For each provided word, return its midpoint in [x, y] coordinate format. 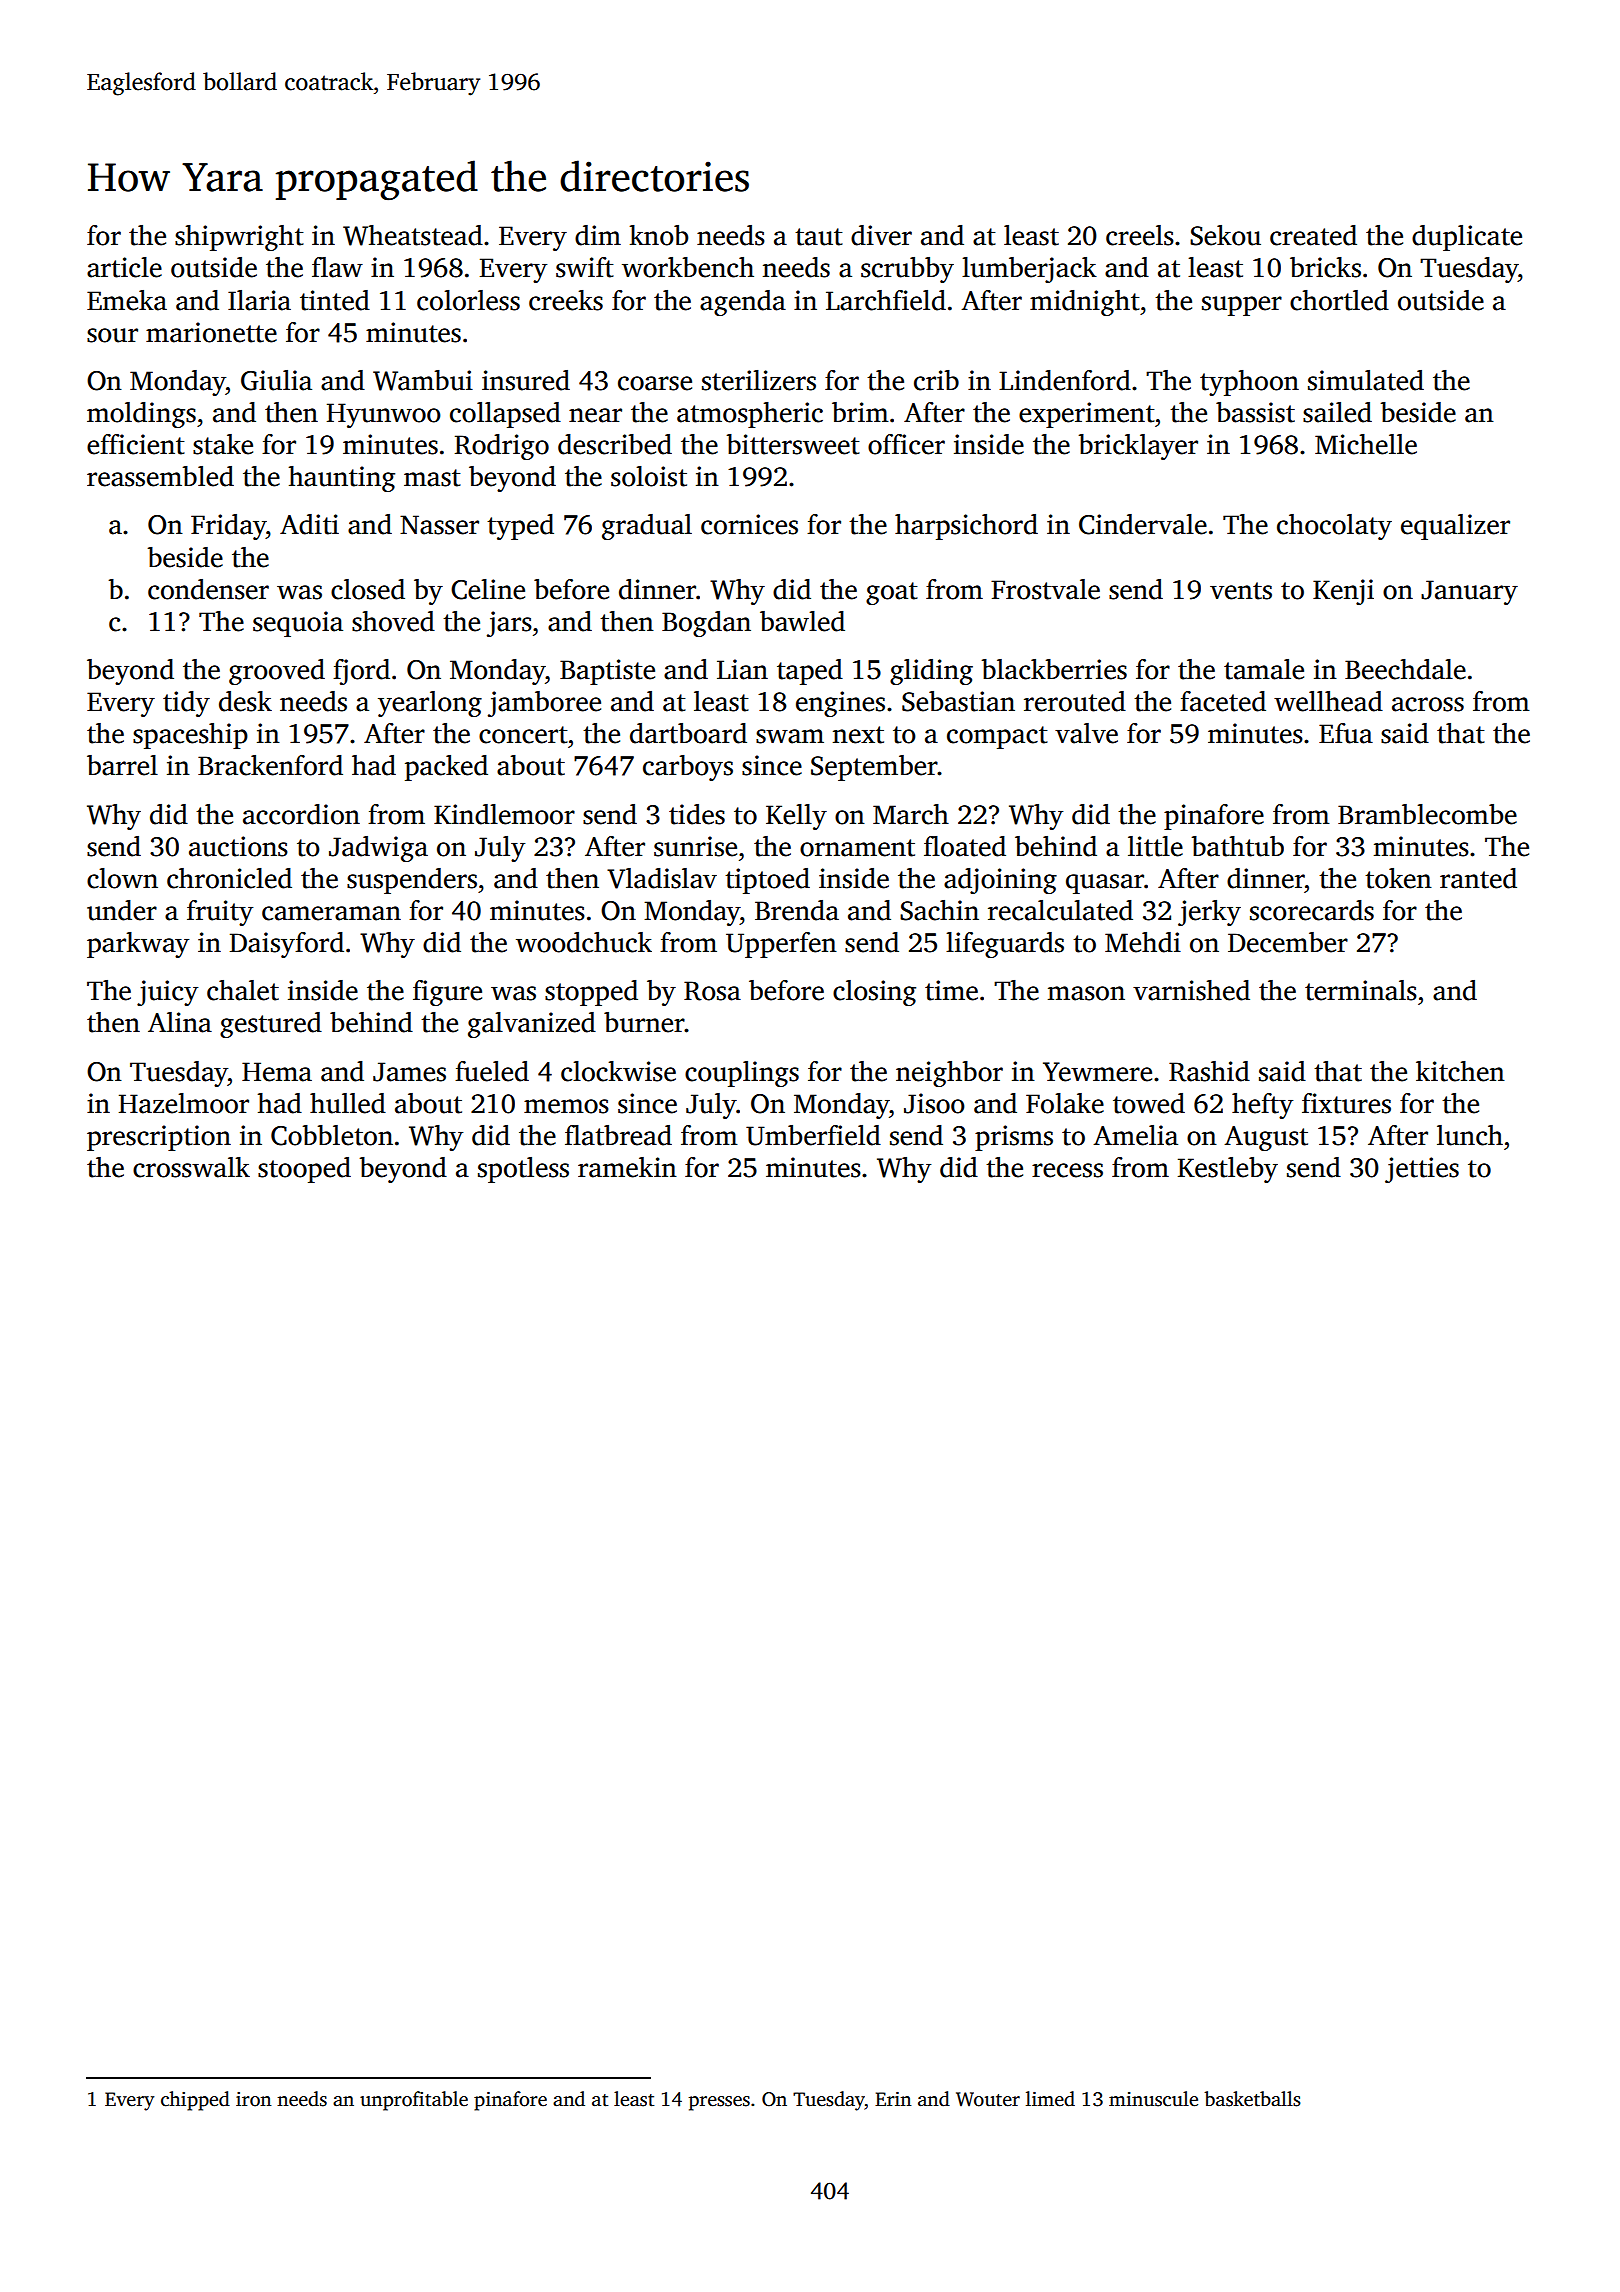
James [409, 1072]
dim [598, 235]
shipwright [239, 238]
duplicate [1467, 238]
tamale [1264, 669]
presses [719, 2103]
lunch [1470, 1135]
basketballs [1252, 2099]
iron [254, 2099]
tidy [186, 704]
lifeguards [1005, 945]
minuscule [1153, 2099]
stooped [304, 1170]
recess [1067, 1170]
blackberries [1054, 669]
